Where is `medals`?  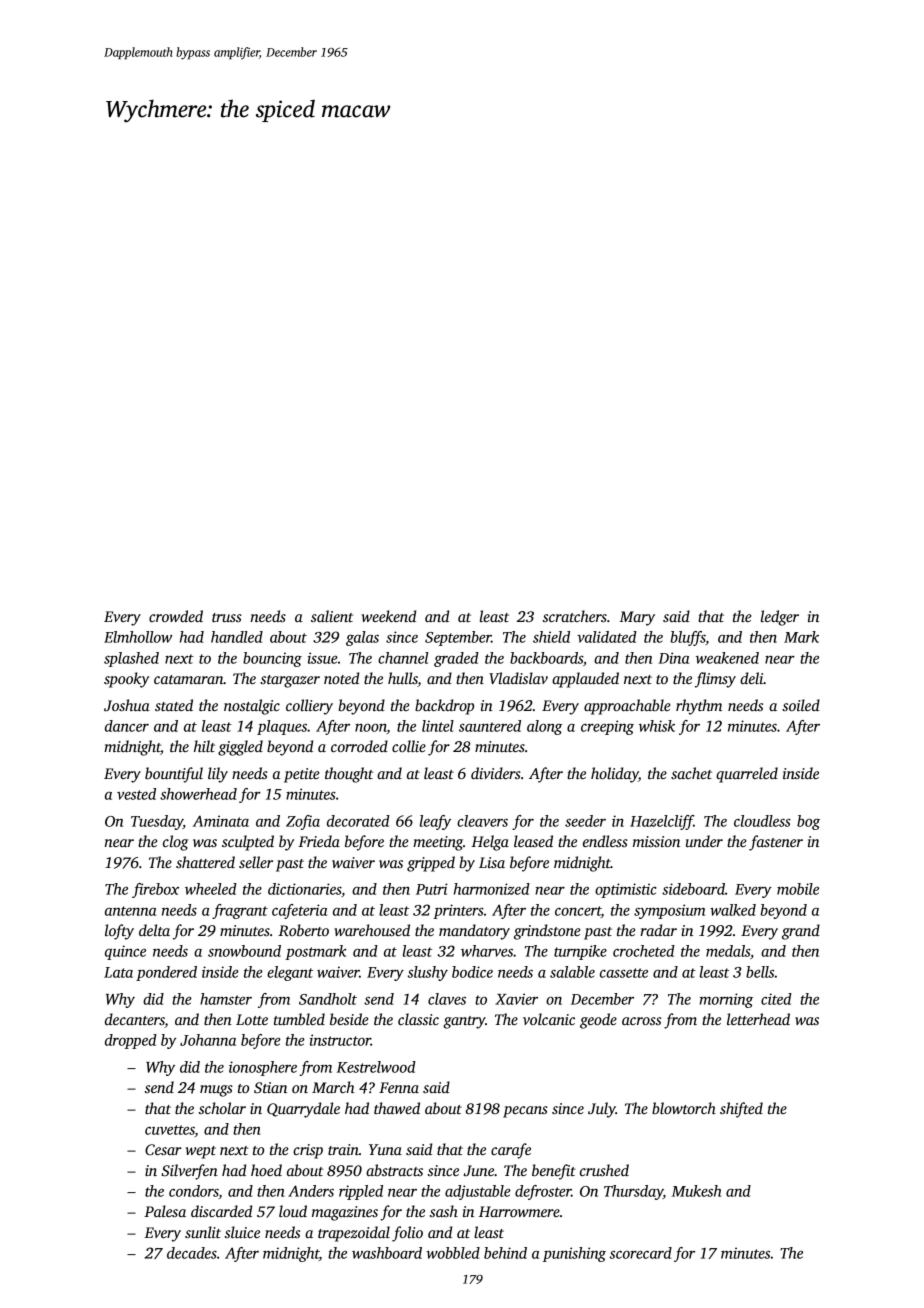
medals is located at coordinates (728, 951).
